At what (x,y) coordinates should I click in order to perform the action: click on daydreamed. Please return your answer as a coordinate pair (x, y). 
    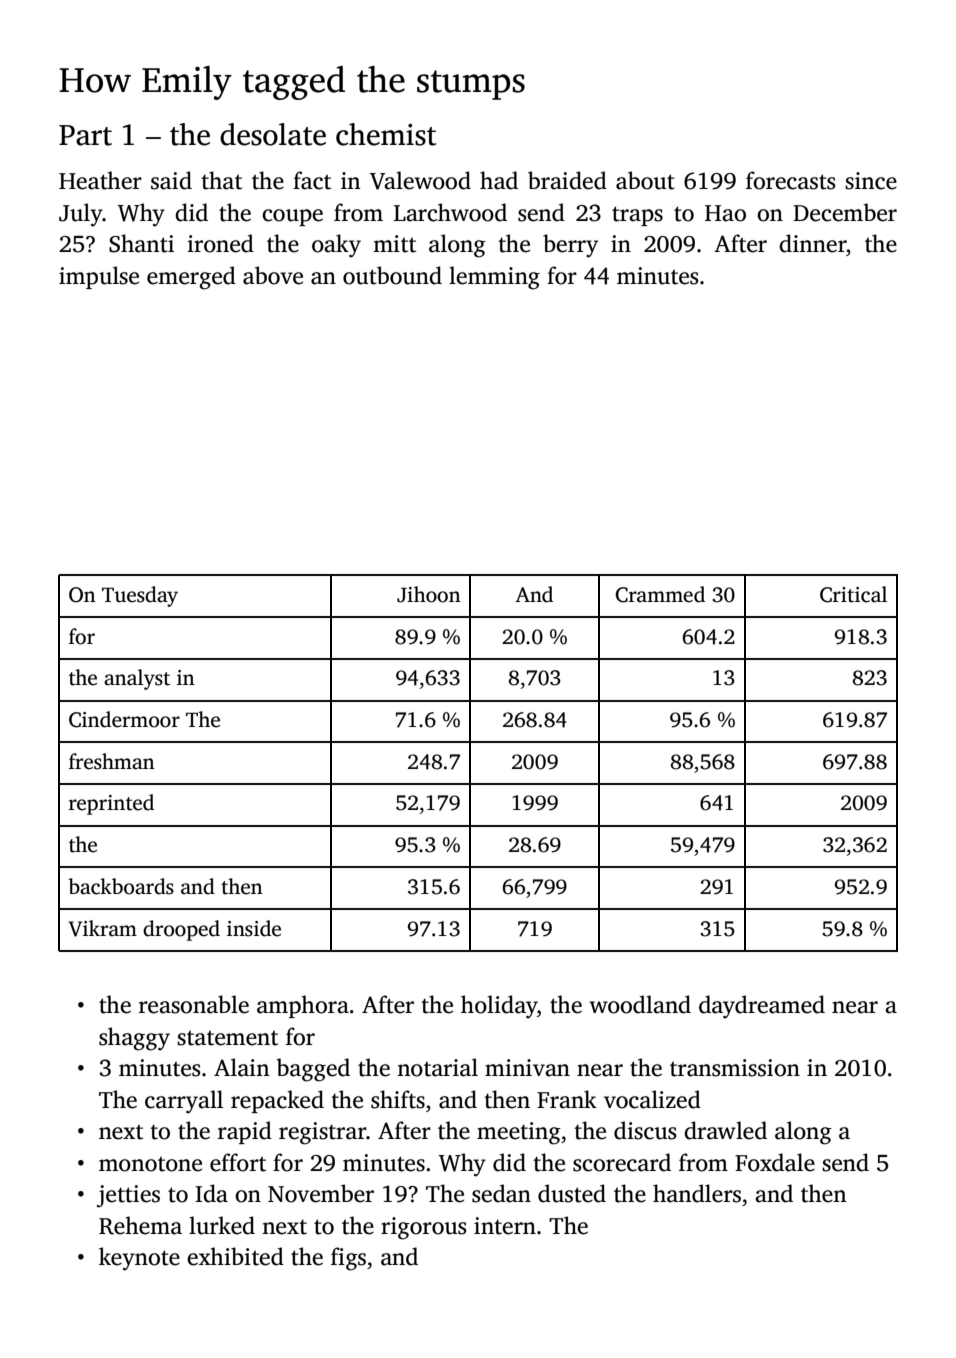
    Looking at the image, I should click on (762, 1007).
